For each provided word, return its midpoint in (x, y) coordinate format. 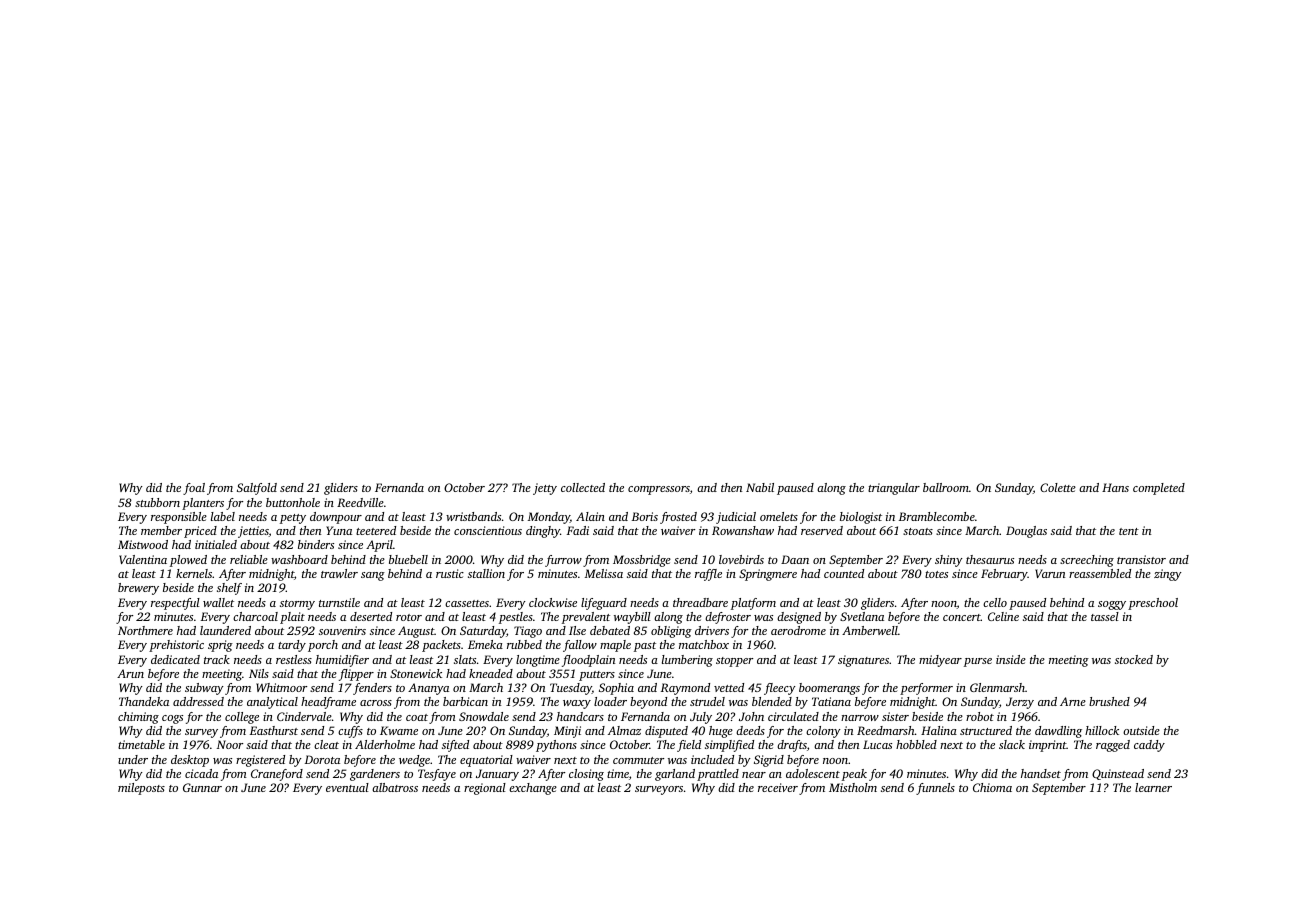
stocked (1134, 659)
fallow (580, 646)
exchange (533, 789)
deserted (371, 616)
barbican (465, 701)
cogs (172, 719)
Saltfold (257, 489)
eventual (347, 787)
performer (926, 689)
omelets (779, 516)
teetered (376, 530)
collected (583, 487)
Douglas (1026, 532)
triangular (894, 489)
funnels (935, 789)
